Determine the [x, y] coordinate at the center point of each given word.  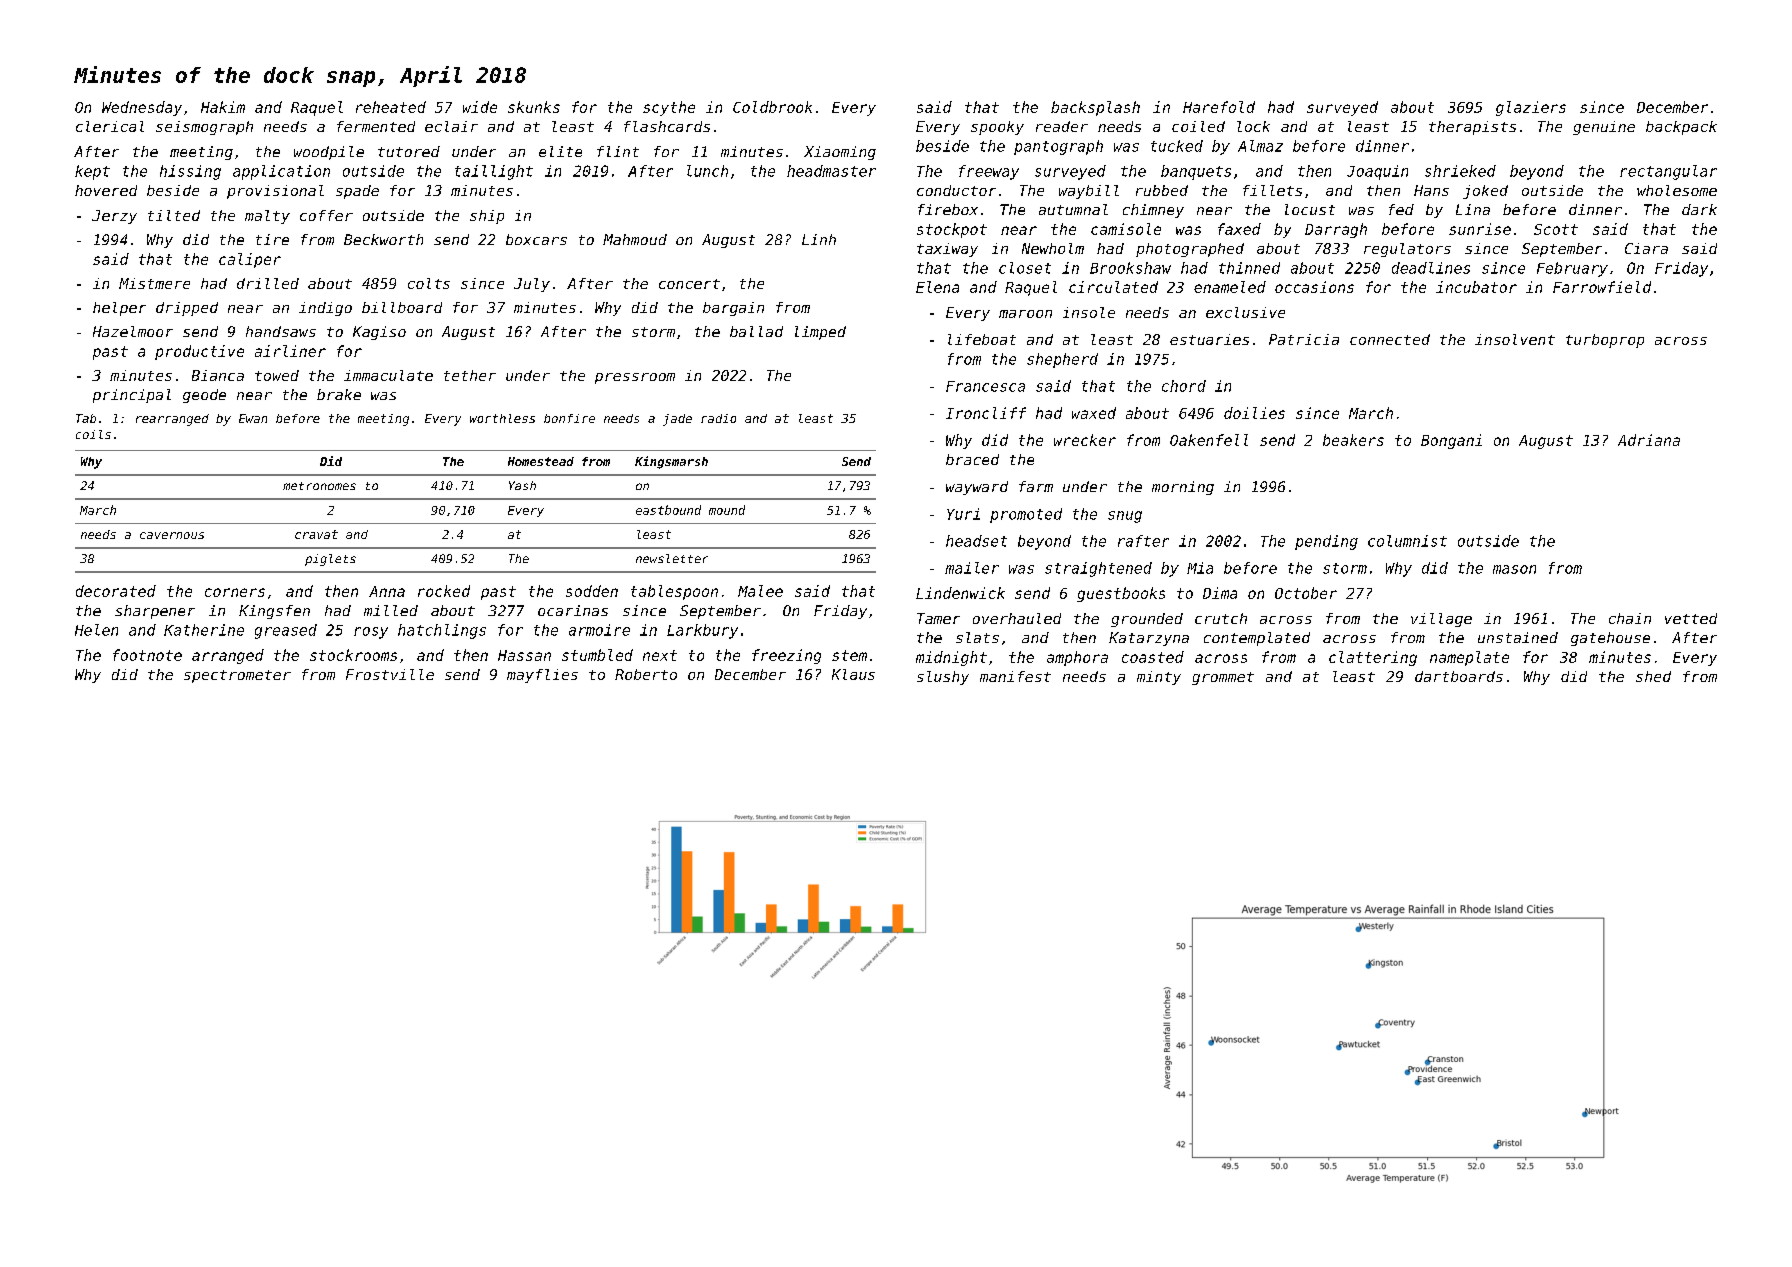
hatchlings [442, 631]
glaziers [1531, 108]
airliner [290, 351]
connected [1390, 339]
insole [1089, 312]
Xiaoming [840, 153]
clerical [110, 126]
